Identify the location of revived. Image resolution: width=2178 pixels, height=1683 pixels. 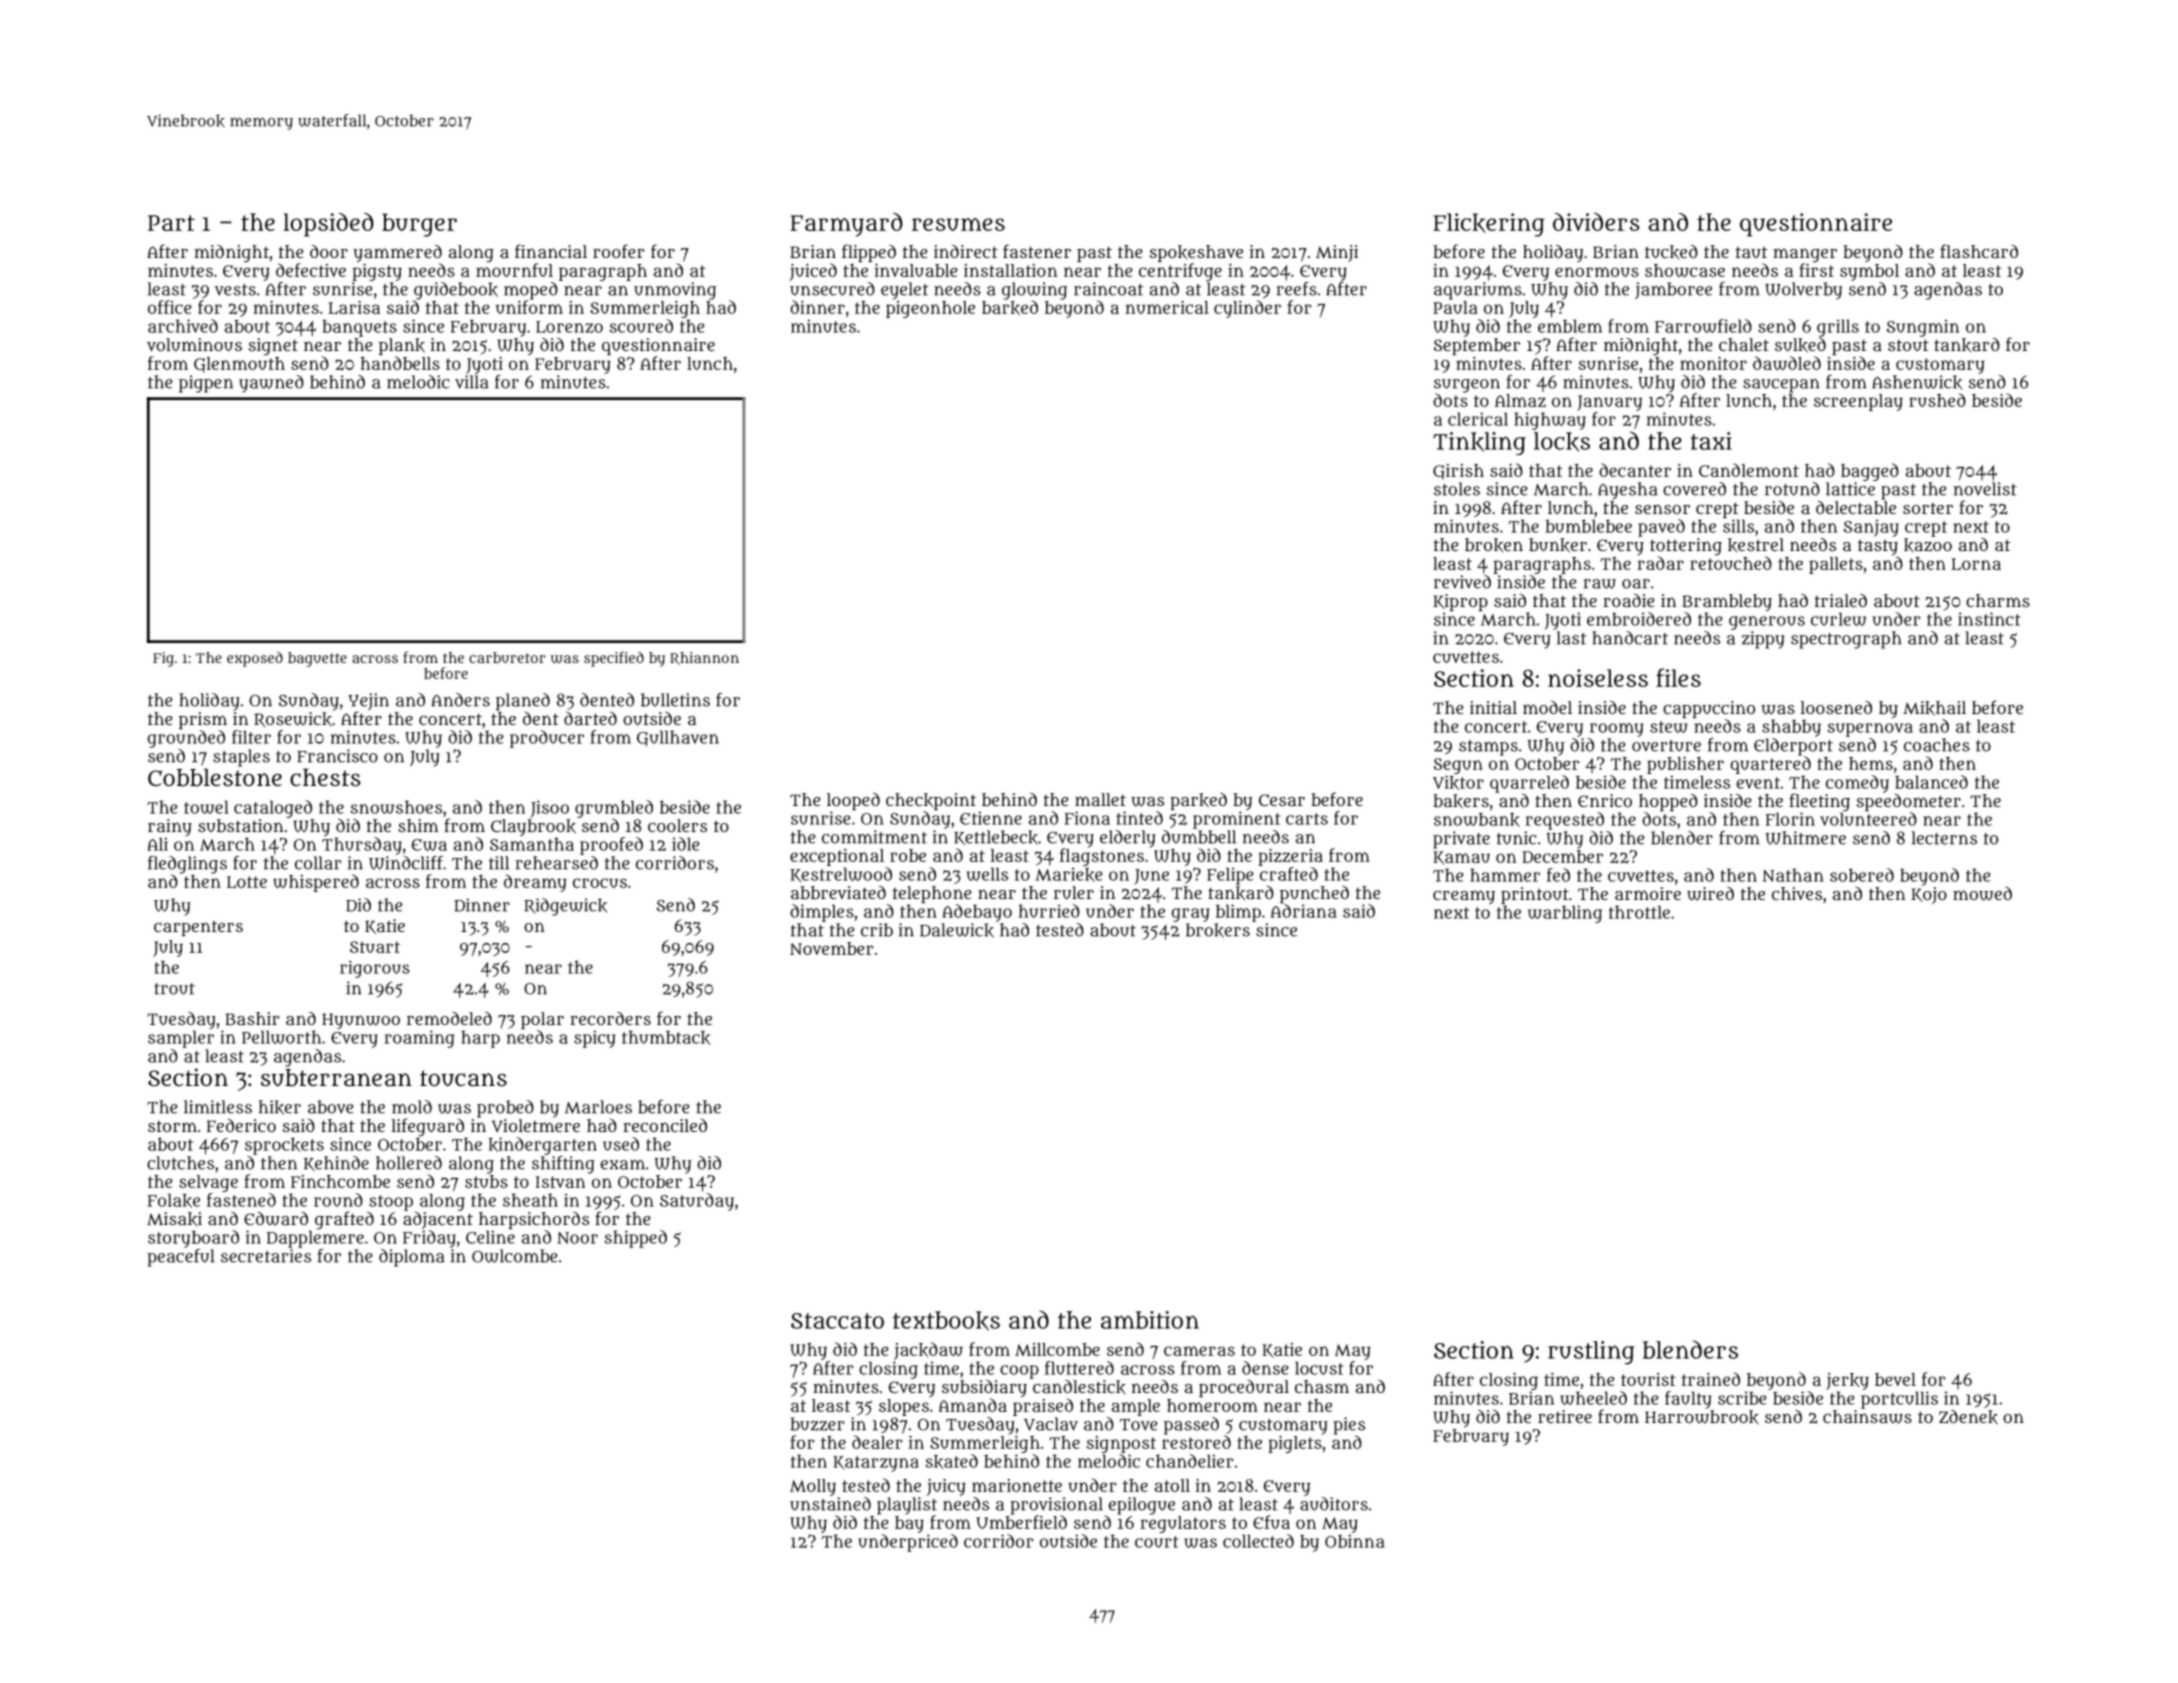
(1462, 582).
